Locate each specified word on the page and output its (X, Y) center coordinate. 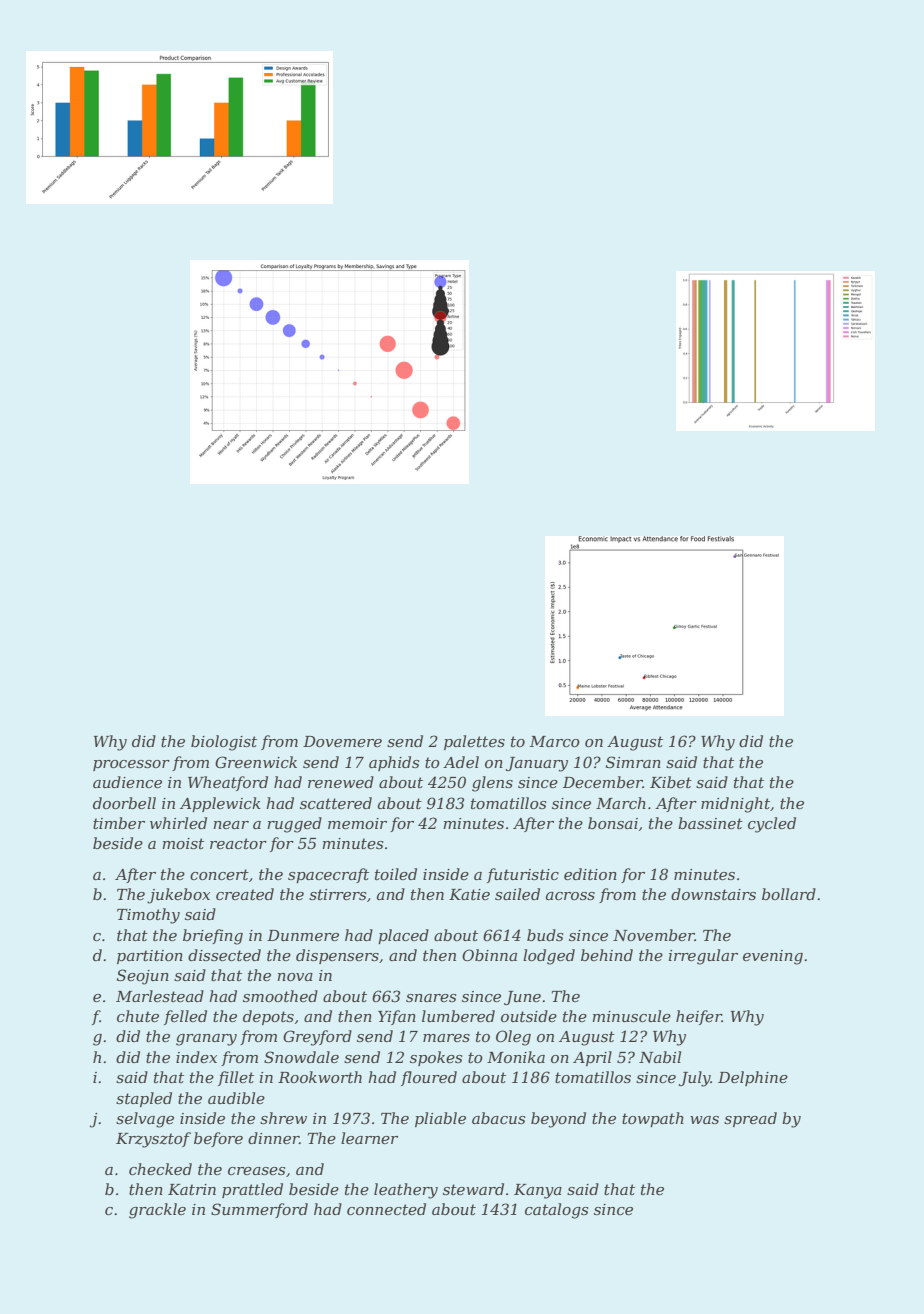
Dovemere (342, 741)
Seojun (143, 977)
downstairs (713, 894)
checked (160, 1169)
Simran (633, 762)
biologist (224, 743)
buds (545, 935)
